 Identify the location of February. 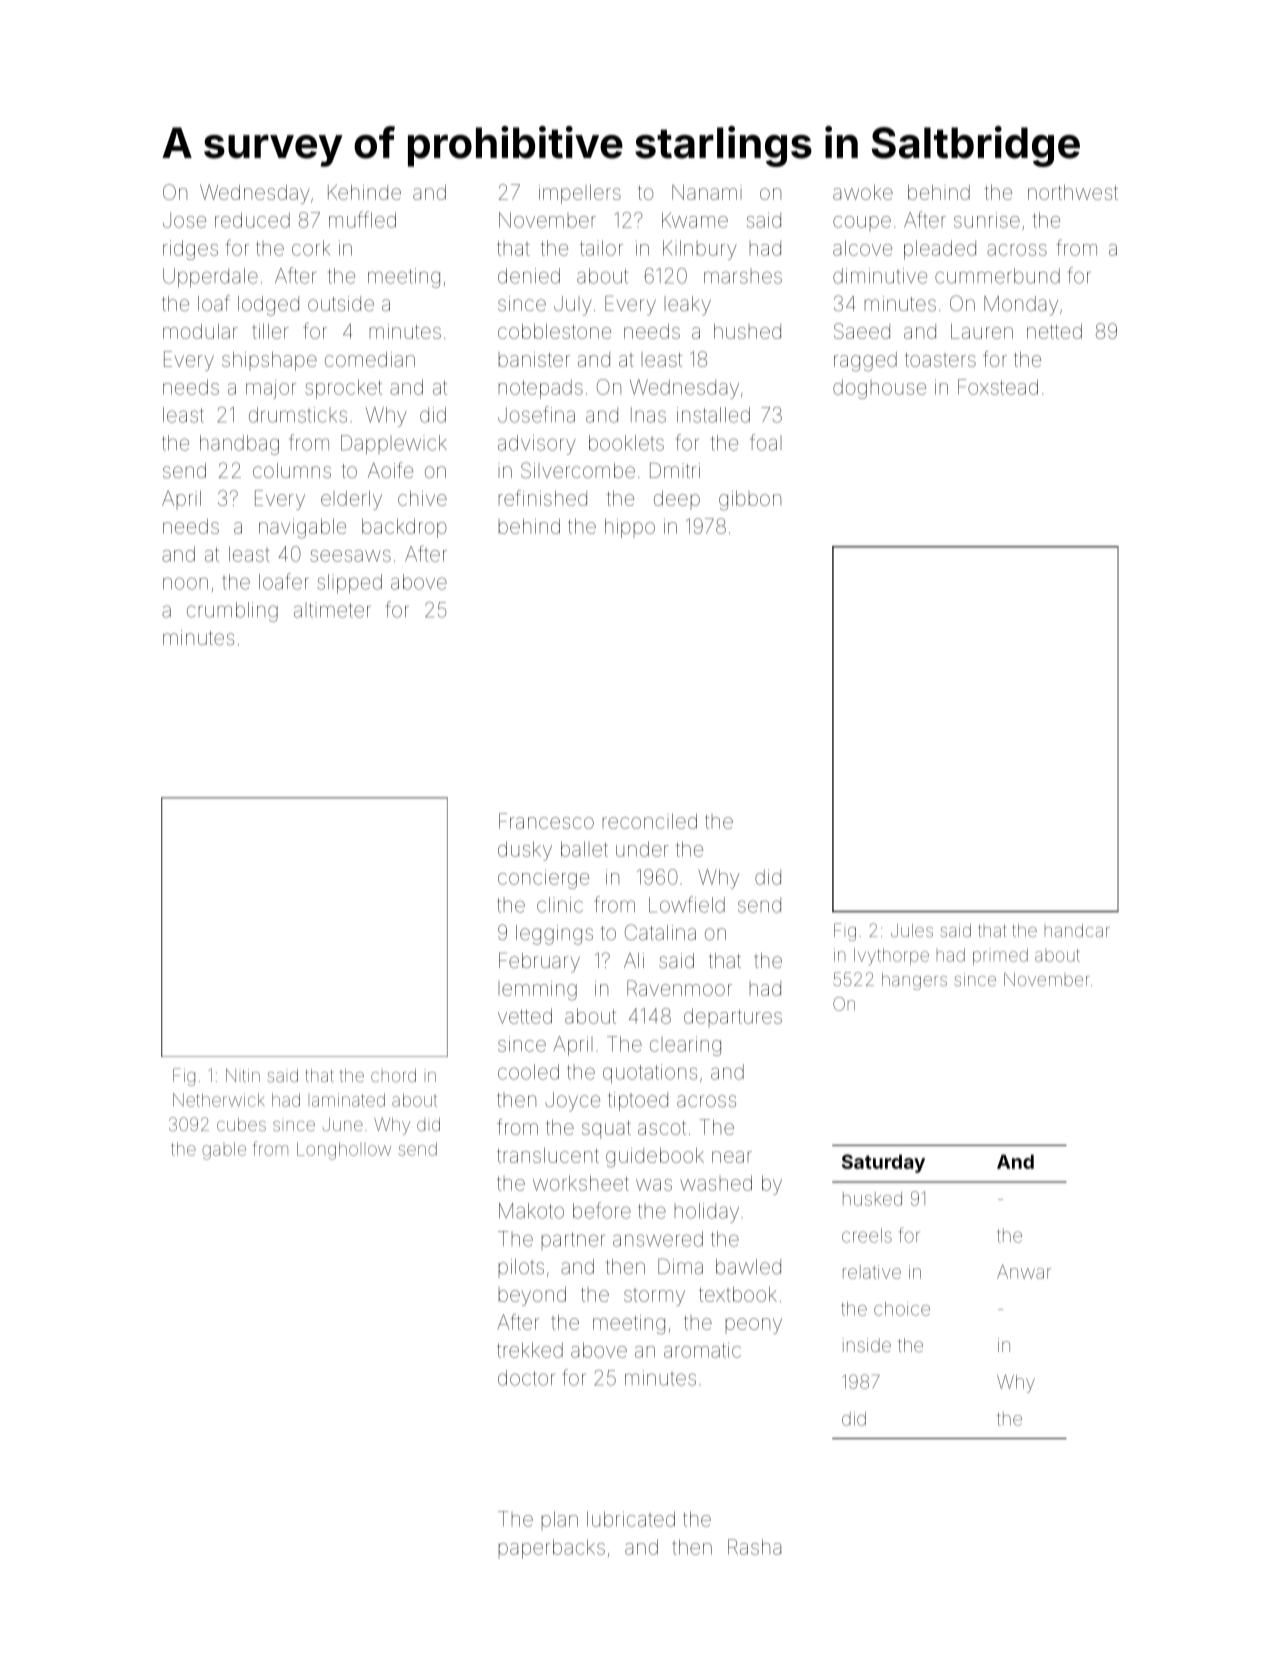
(539, 963).
